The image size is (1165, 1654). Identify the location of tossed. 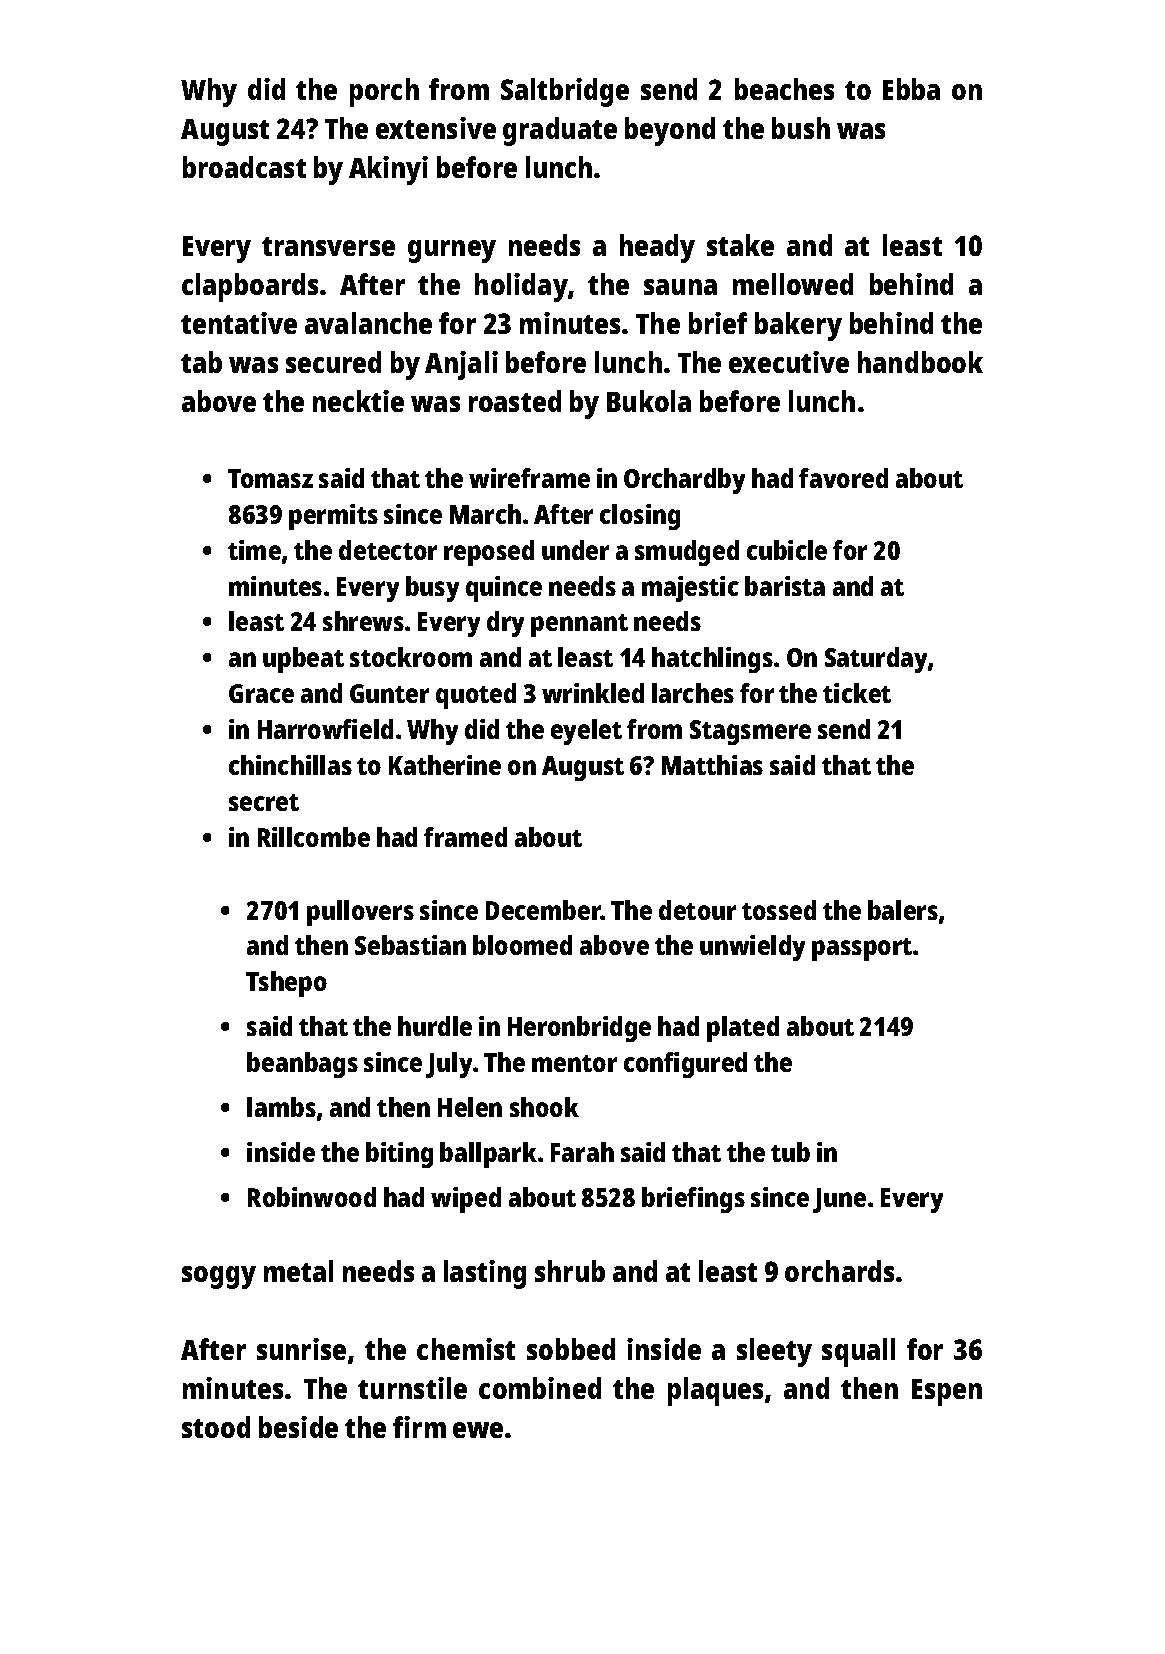
(779, 910).
